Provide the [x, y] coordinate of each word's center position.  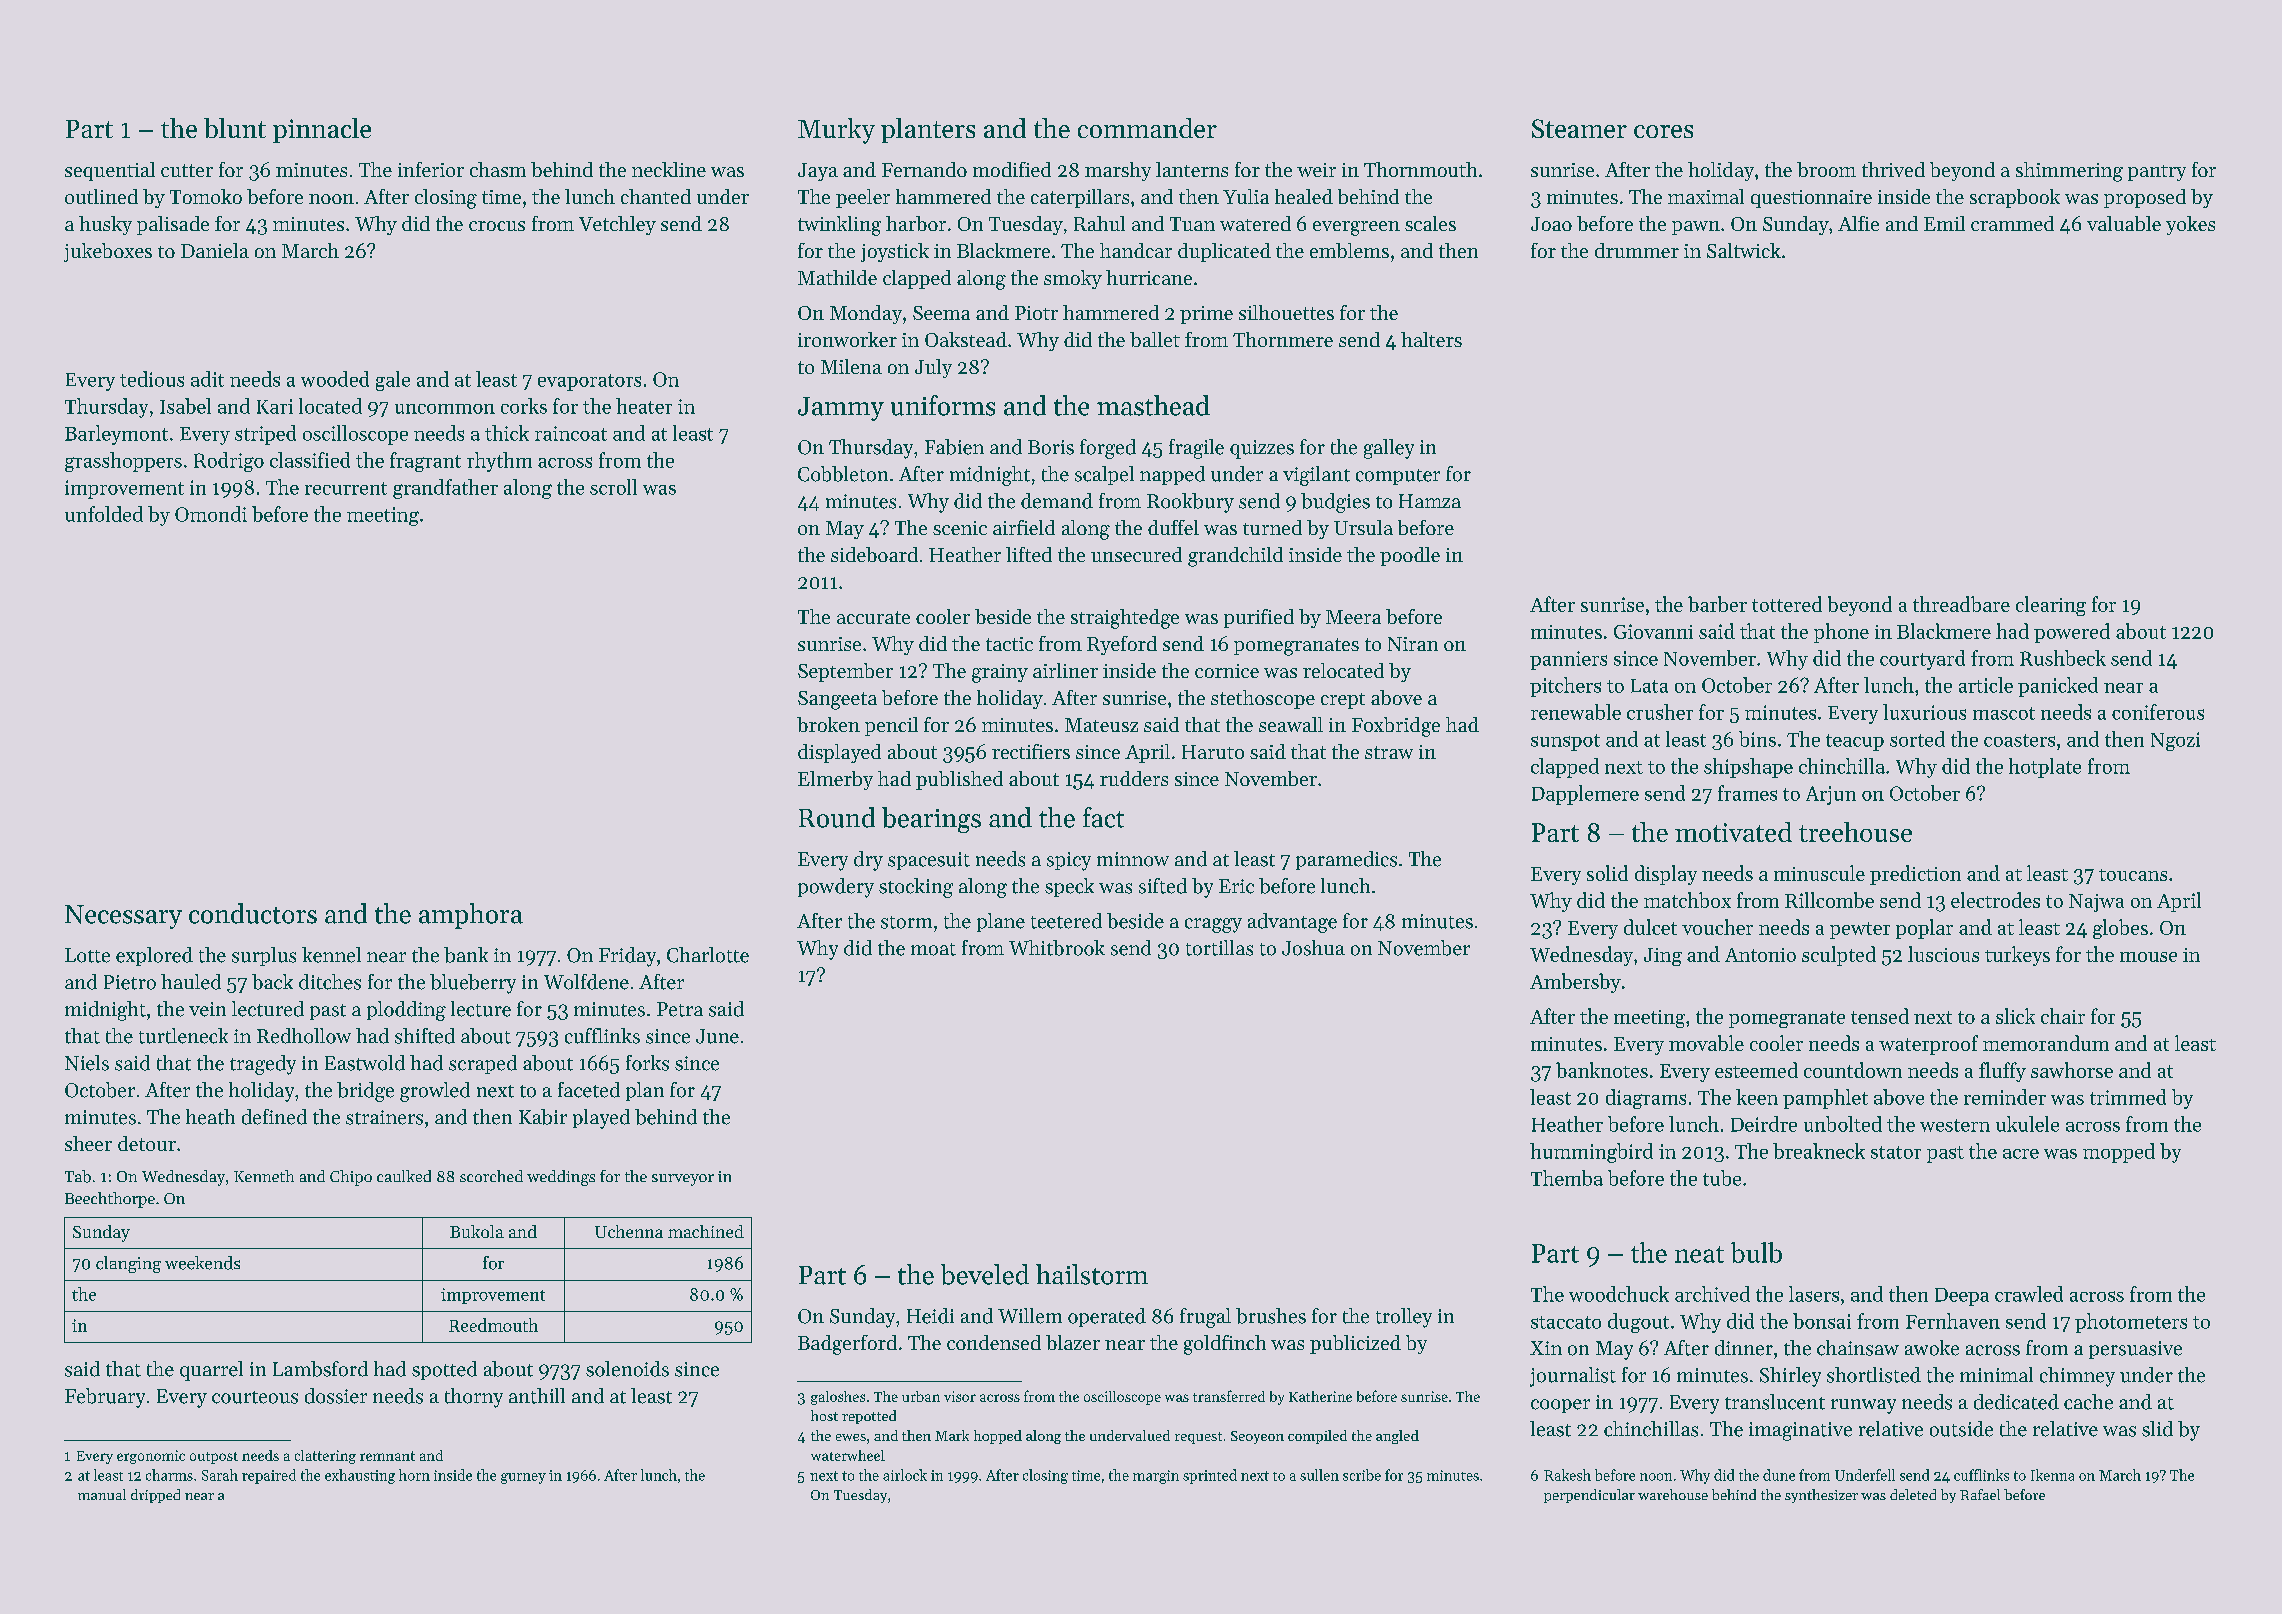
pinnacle [322, 130]
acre [2021, 1154]
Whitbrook [1057, 948]
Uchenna [629, 1231]
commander [1147, 128]
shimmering [2069, 172]
